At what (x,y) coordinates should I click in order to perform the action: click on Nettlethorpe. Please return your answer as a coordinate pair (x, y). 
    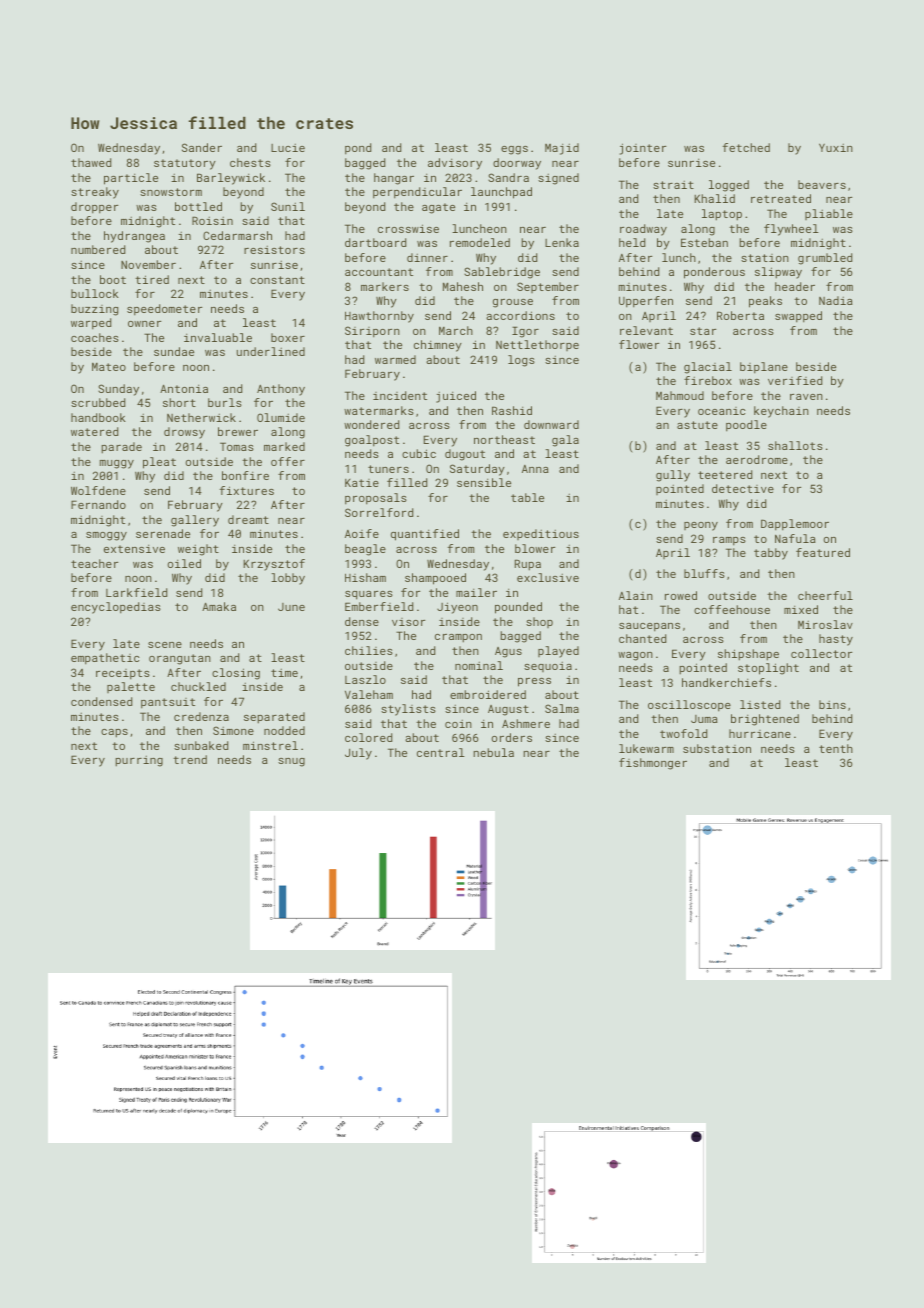
    Looking at the image, I should click on (537, 345).
